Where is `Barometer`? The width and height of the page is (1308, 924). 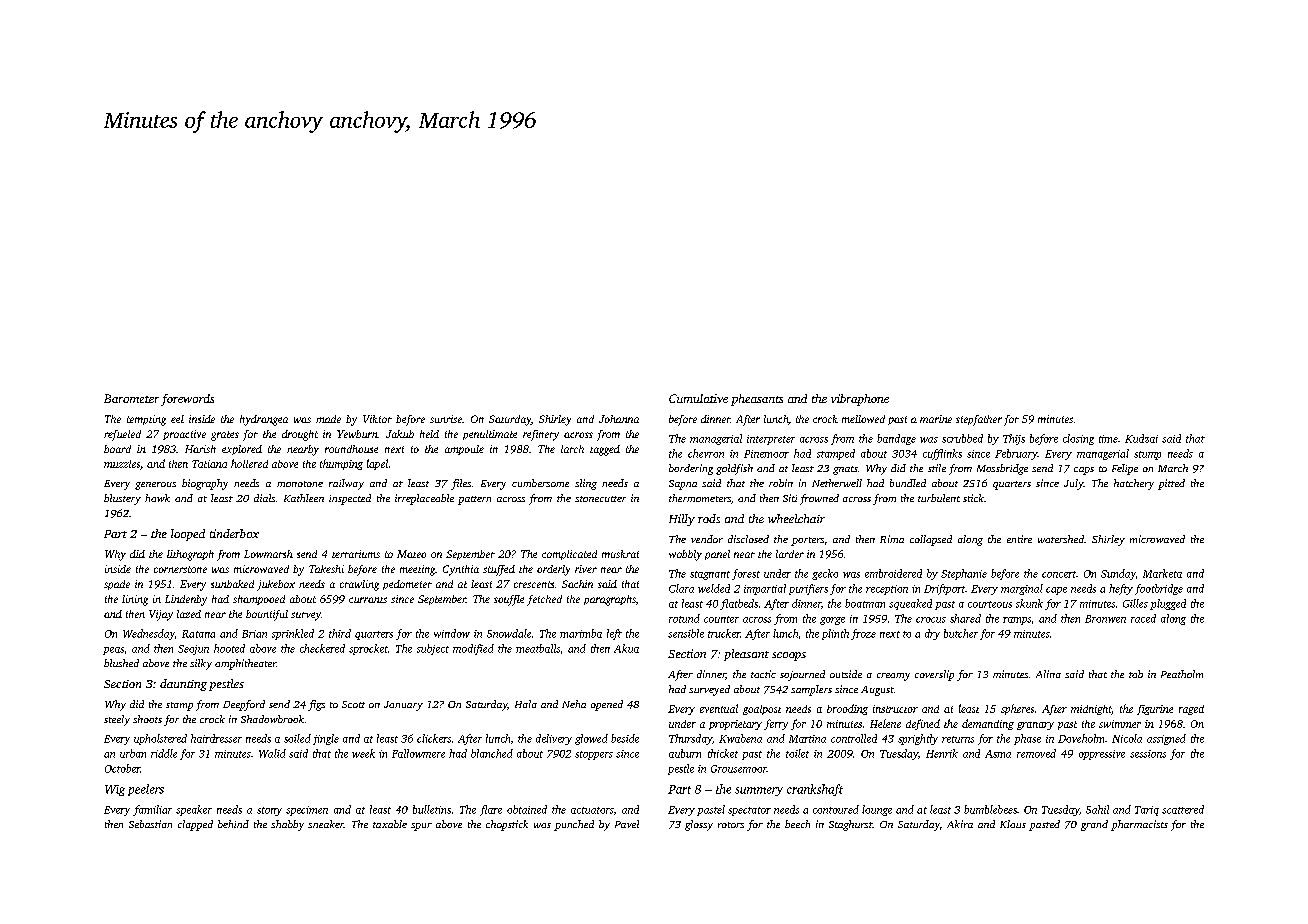
Barometer is located at coordinates (131, 398).
